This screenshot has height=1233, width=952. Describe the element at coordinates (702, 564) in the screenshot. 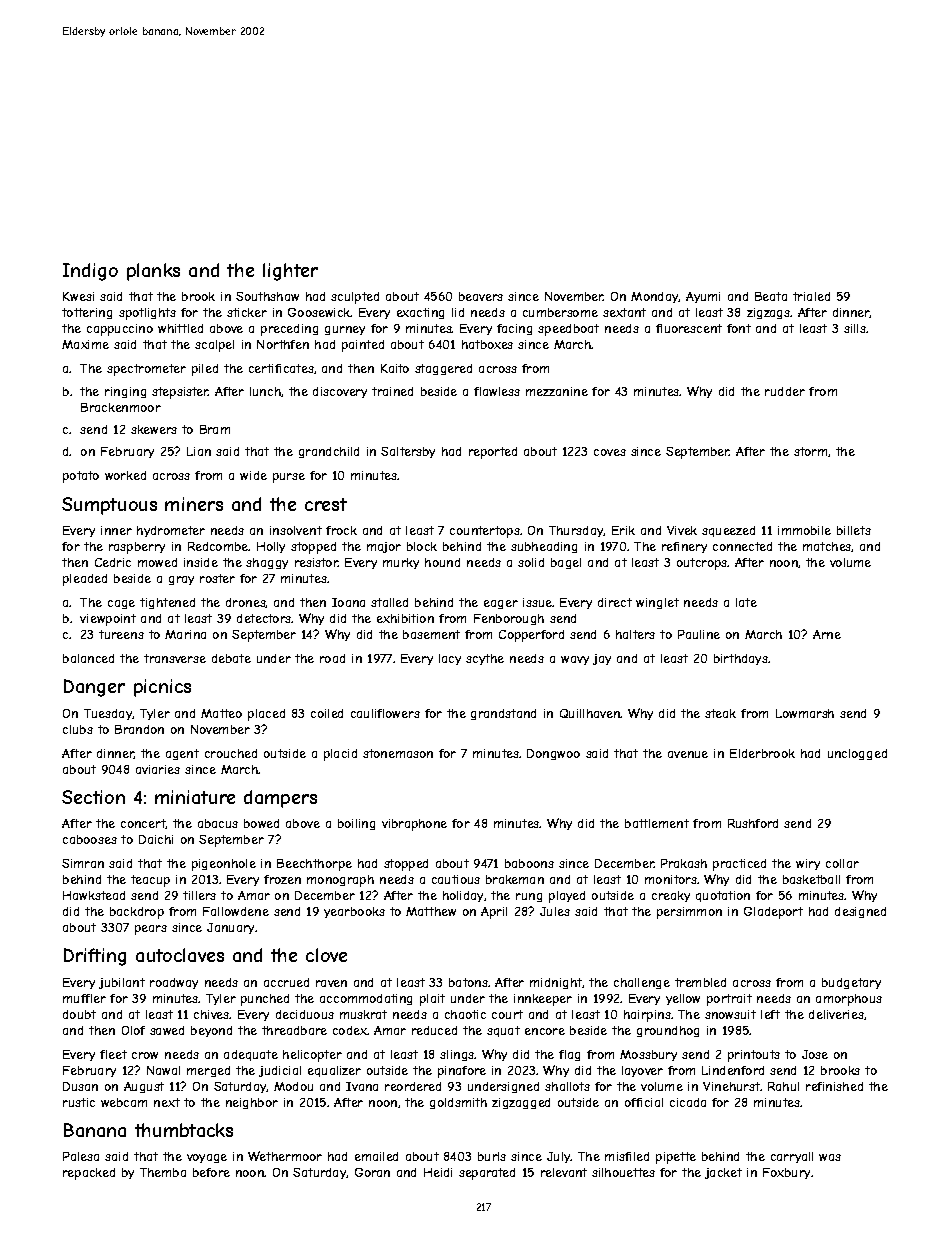

I see `outcrops` at that location.
